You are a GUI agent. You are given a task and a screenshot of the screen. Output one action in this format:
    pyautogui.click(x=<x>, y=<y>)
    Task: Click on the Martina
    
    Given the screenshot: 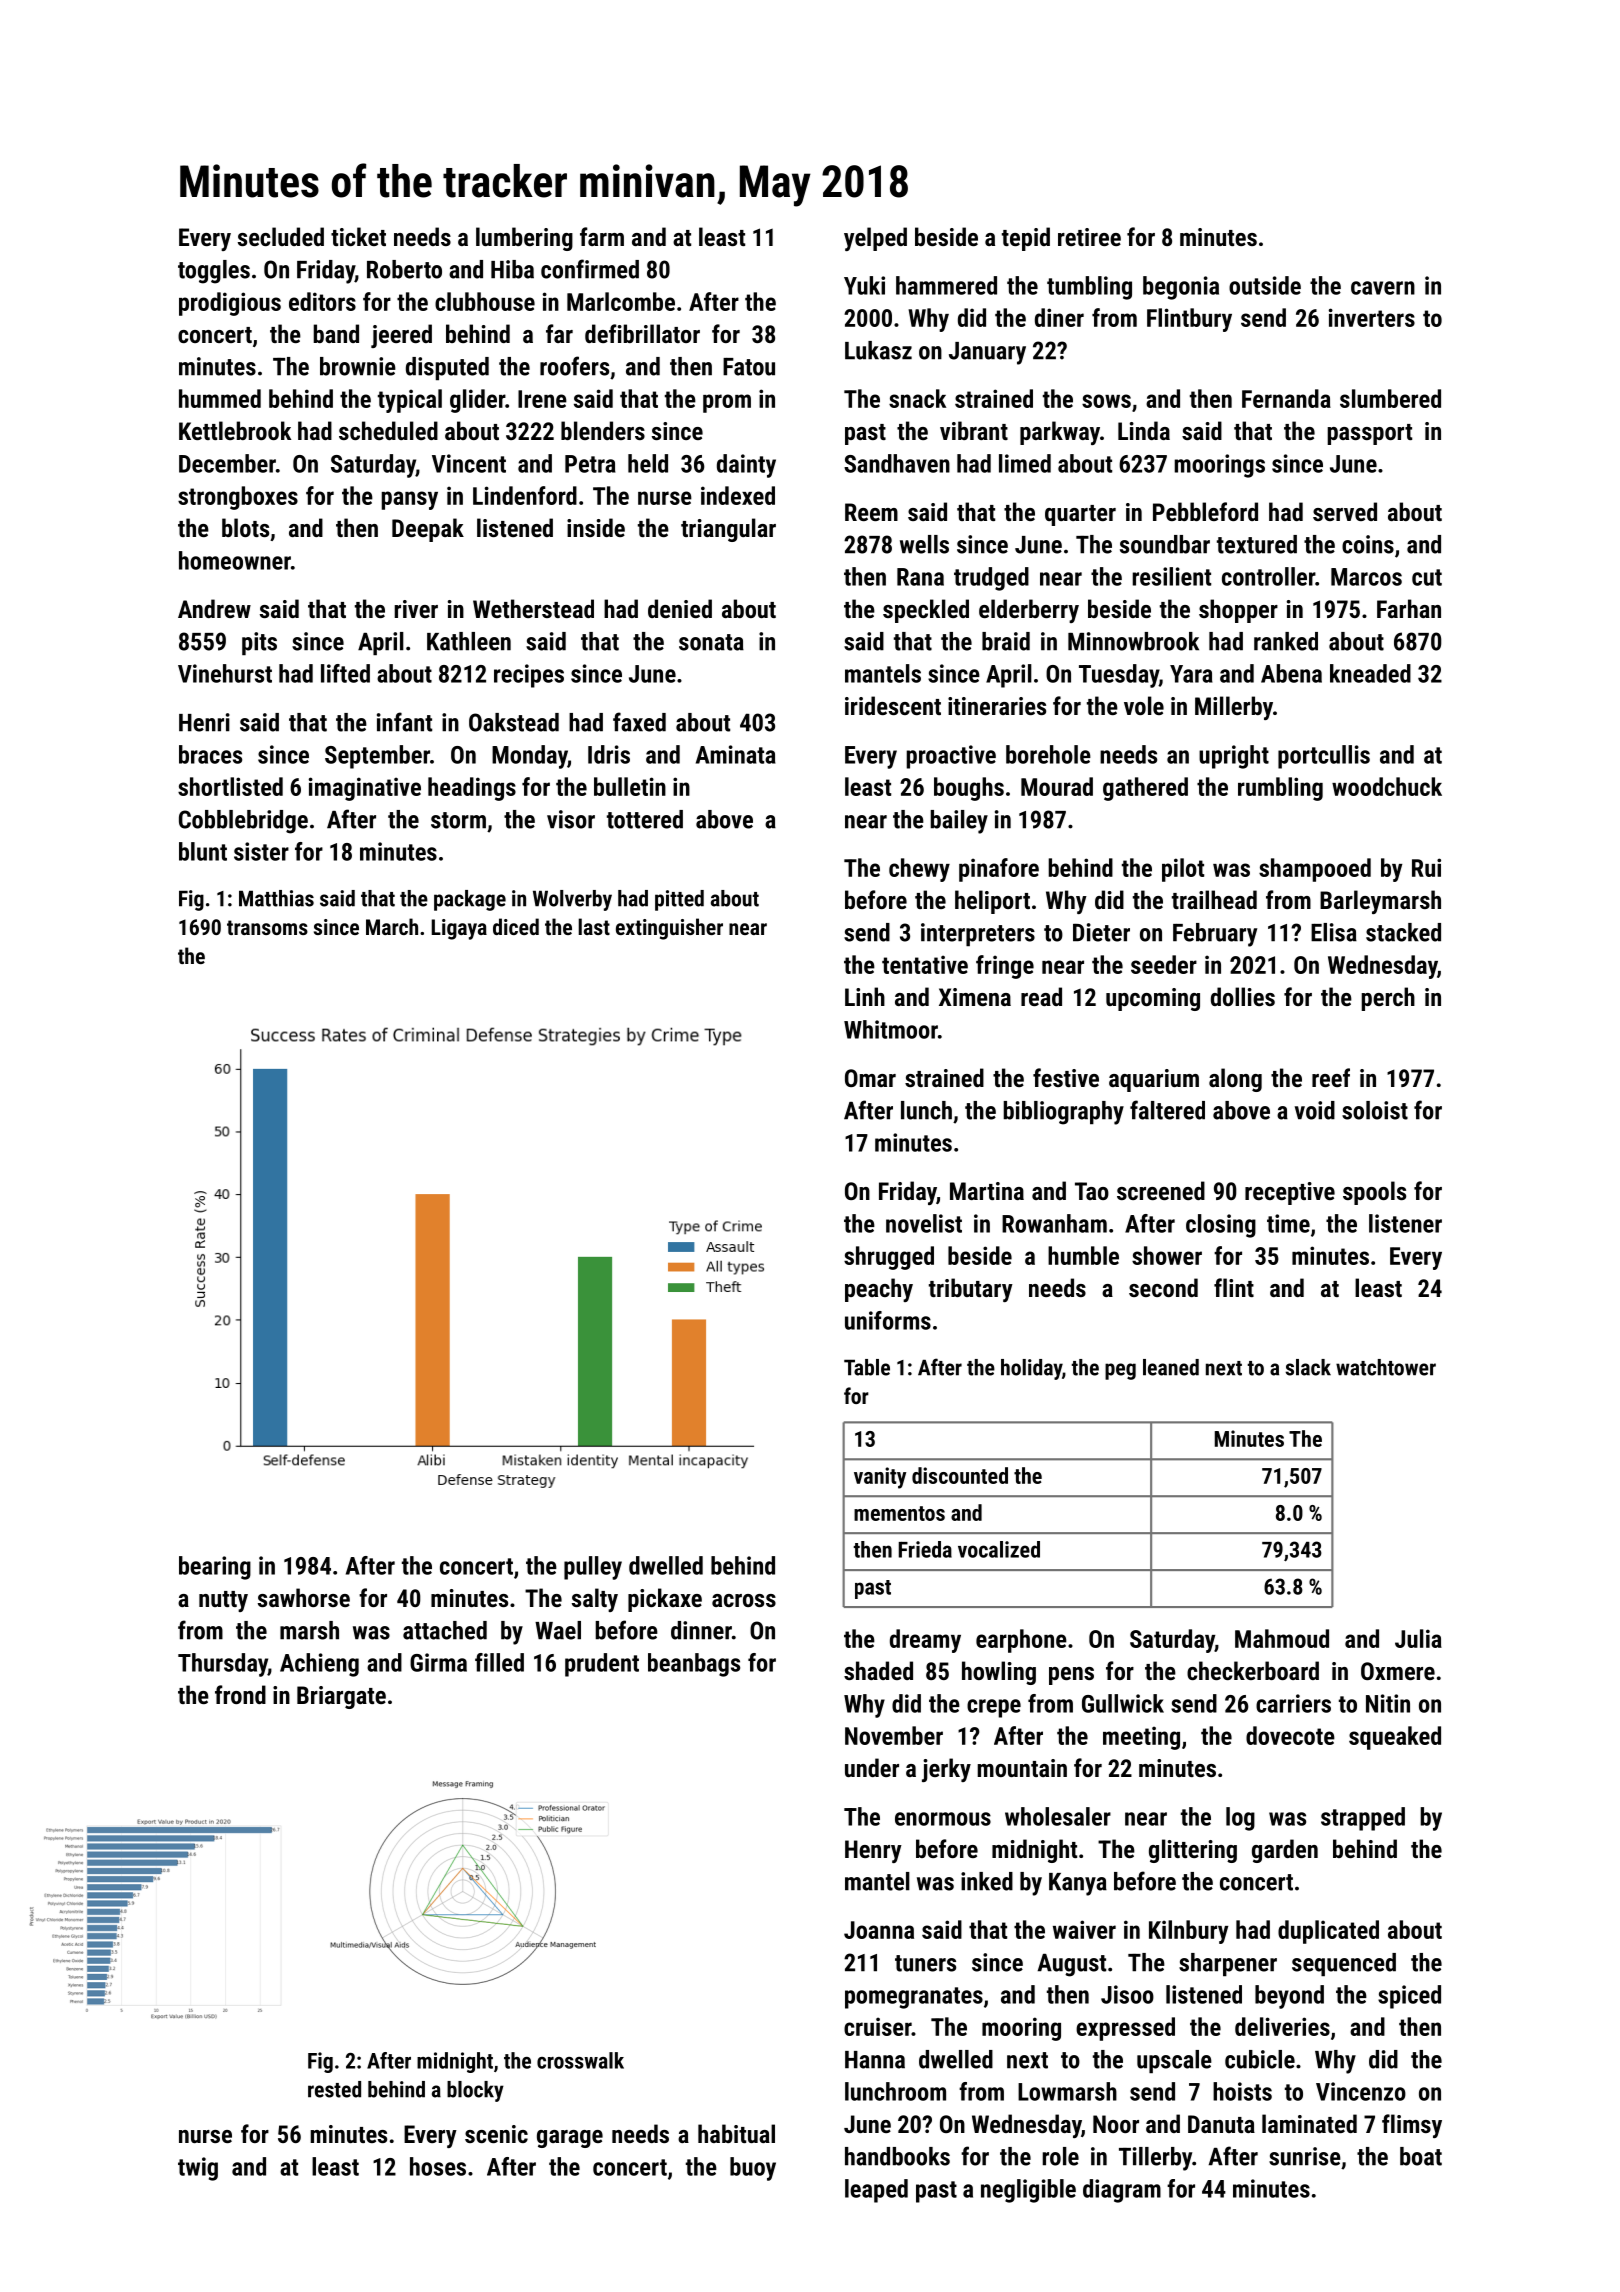 What is the action you would take?
    pyautogui.click(x=987, y=1191)
